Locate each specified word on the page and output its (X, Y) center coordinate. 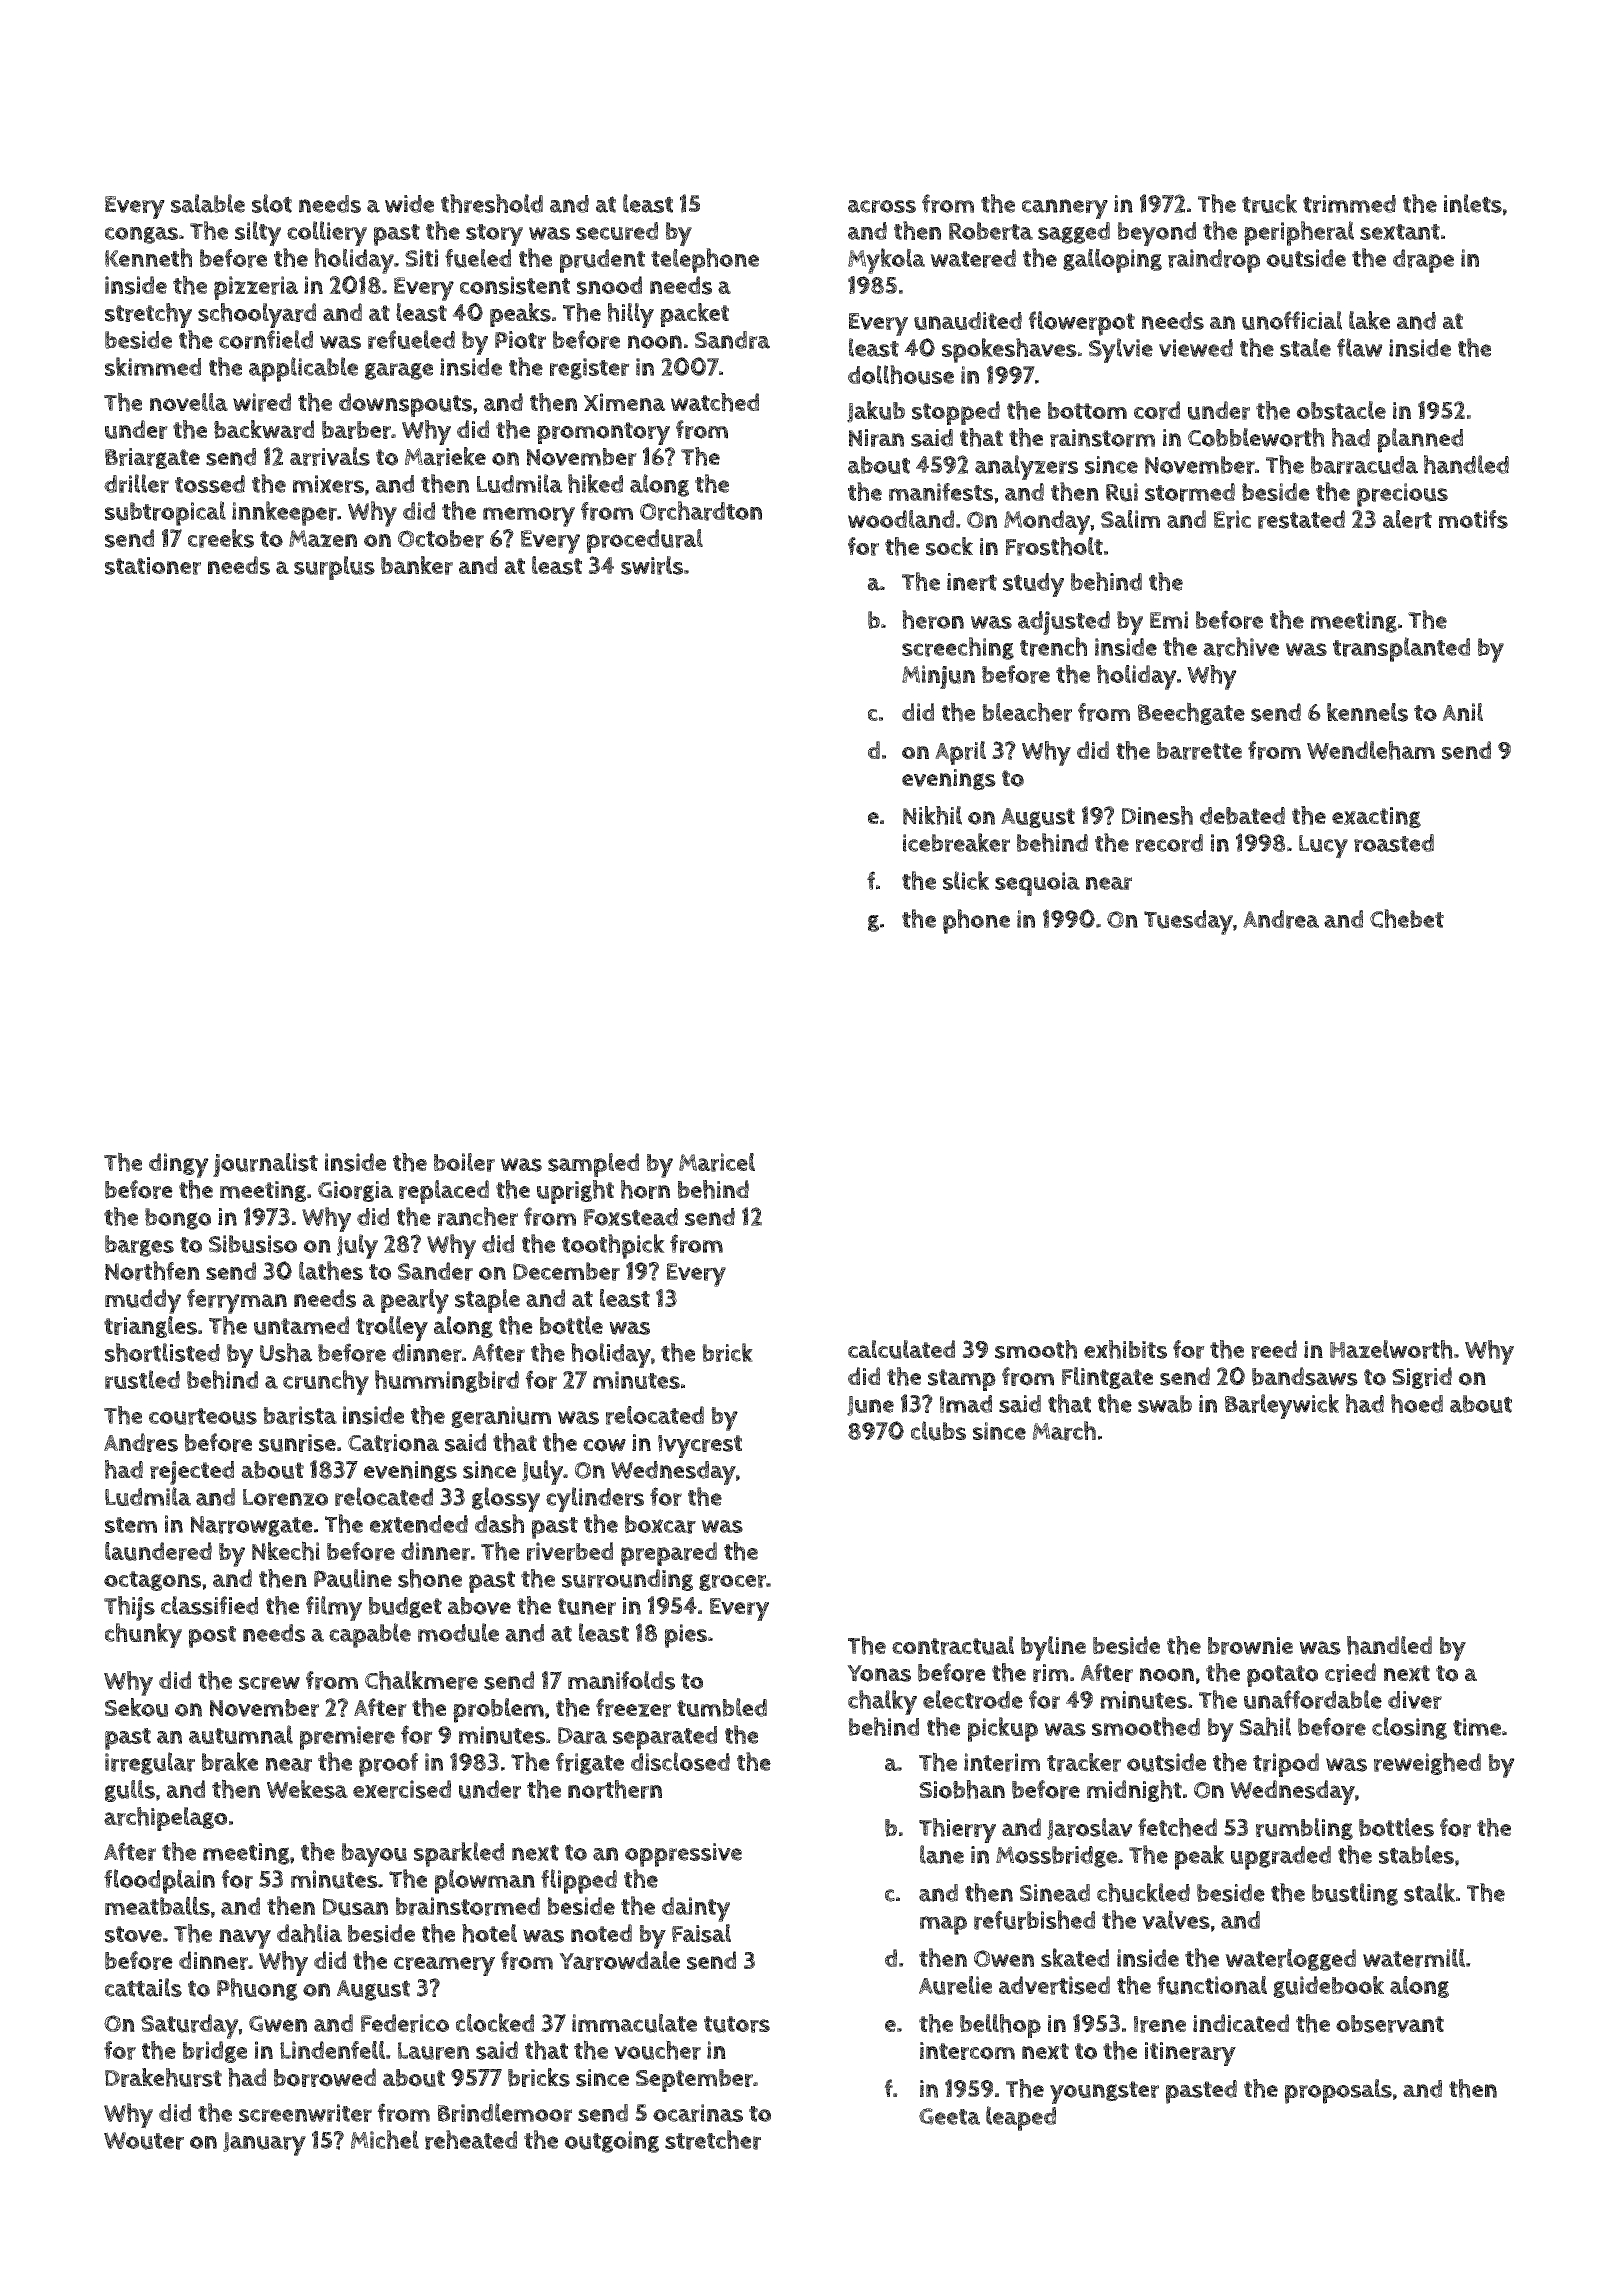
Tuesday (1188, 922)
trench (1053, 647)
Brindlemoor (505, 2112)
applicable (303, 369)
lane (942, 1854)
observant (1390, 2024)
